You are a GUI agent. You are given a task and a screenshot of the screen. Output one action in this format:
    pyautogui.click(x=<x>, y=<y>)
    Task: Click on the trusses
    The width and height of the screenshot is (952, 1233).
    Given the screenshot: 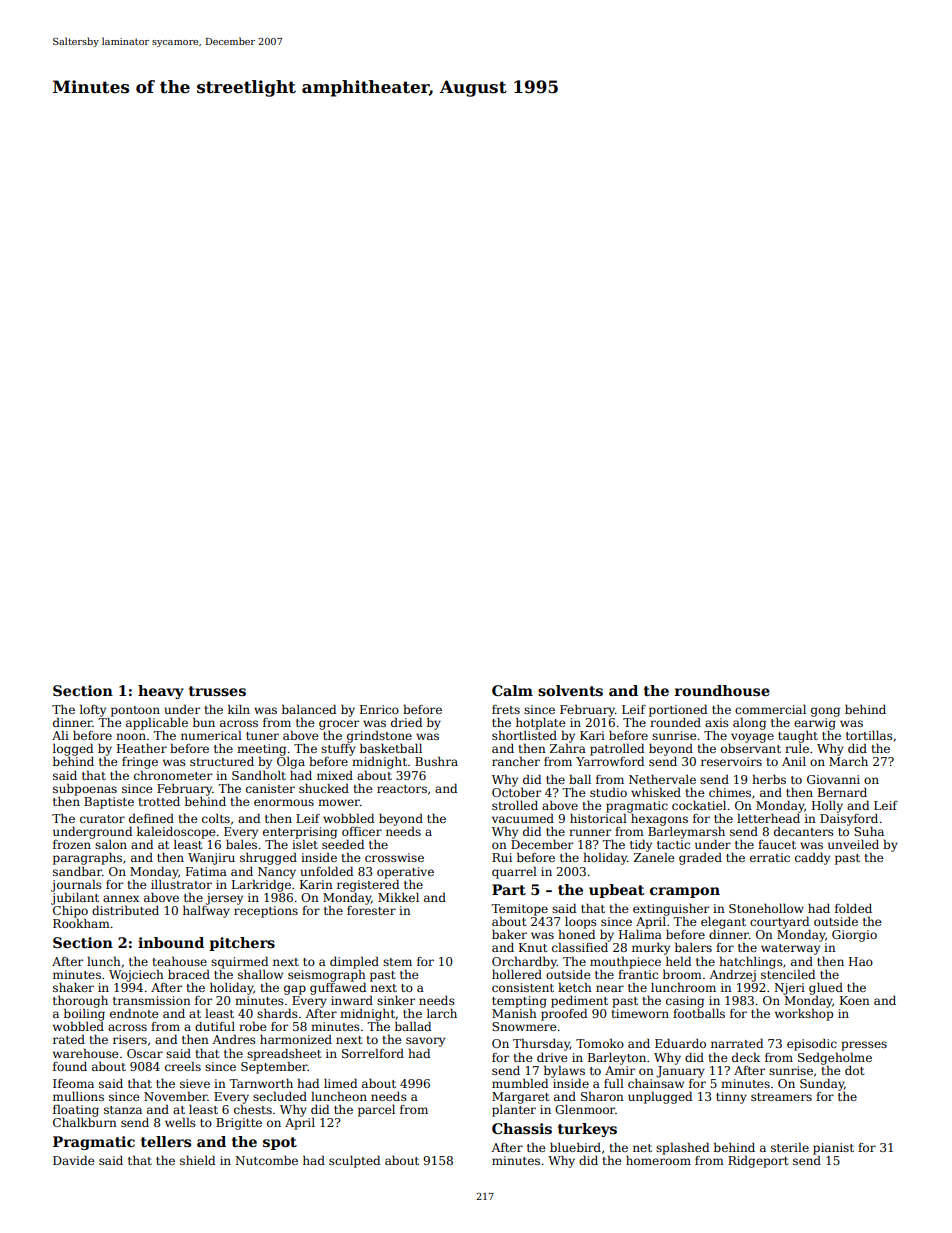 What is the action you would take?
    pyautogui.click(x=217, y=691)
